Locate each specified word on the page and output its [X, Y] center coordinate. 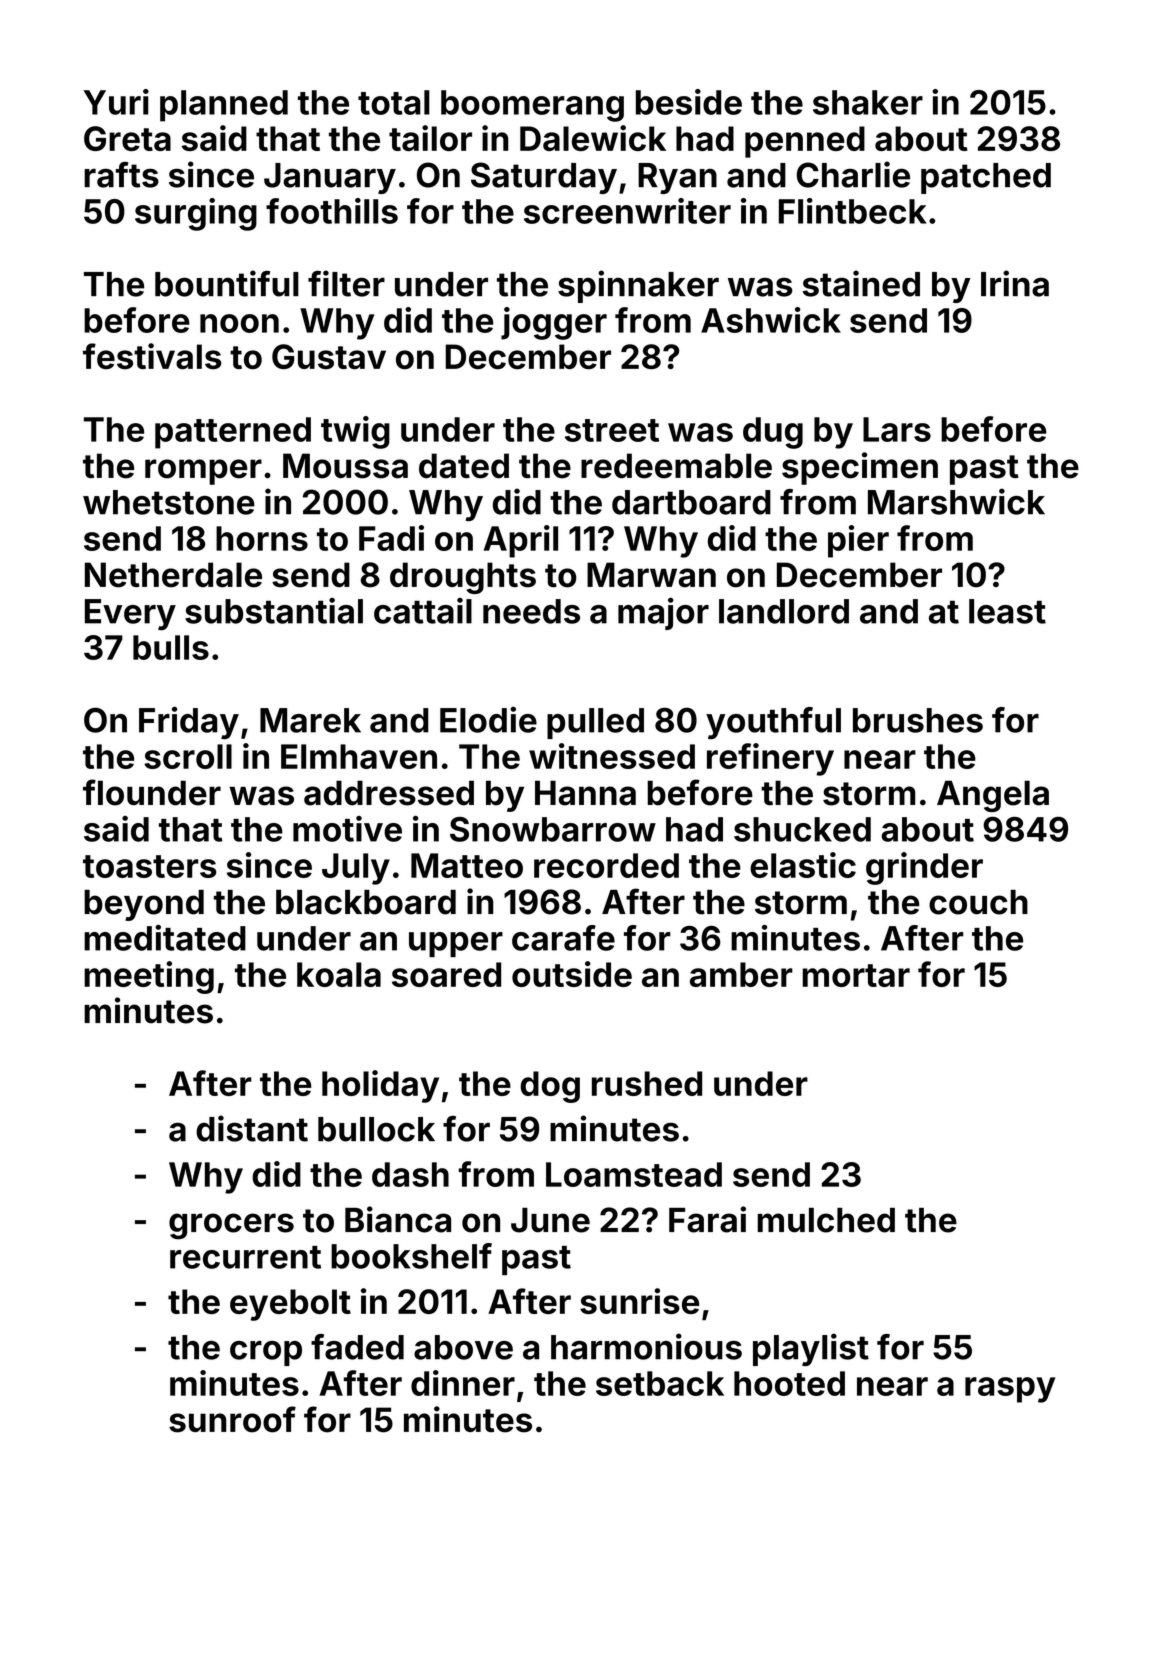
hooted [789, 1383]
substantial [274, 610]
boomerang [532, 106]
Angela [993, 796]
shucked [802, 829]
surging [196, 214]
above [463, 1347]
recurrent [245, 1257]
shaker [868, 102]
